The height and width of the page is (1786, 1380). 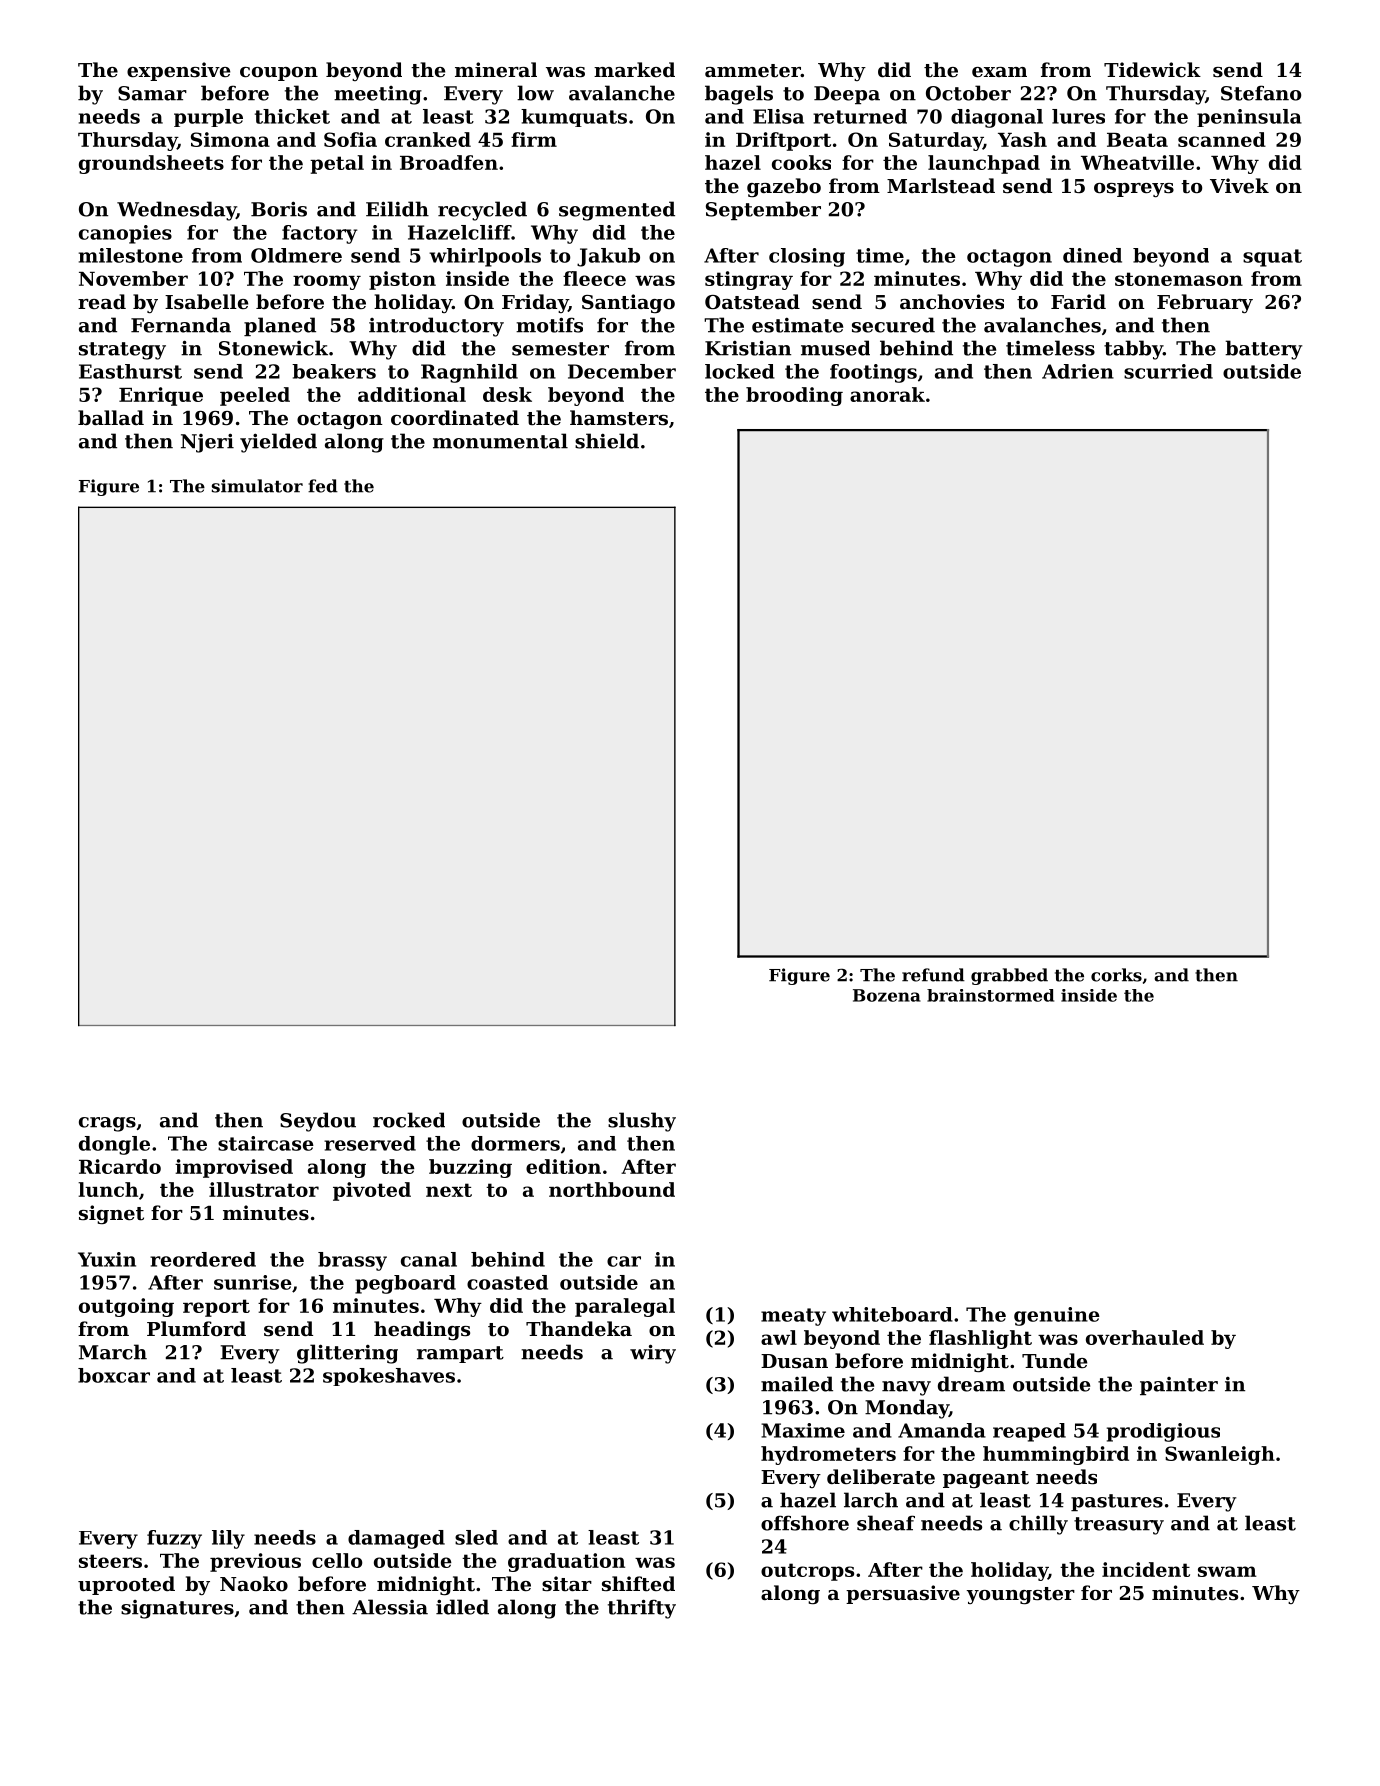 I want to click on anorak, so click(x=887, y=394).
